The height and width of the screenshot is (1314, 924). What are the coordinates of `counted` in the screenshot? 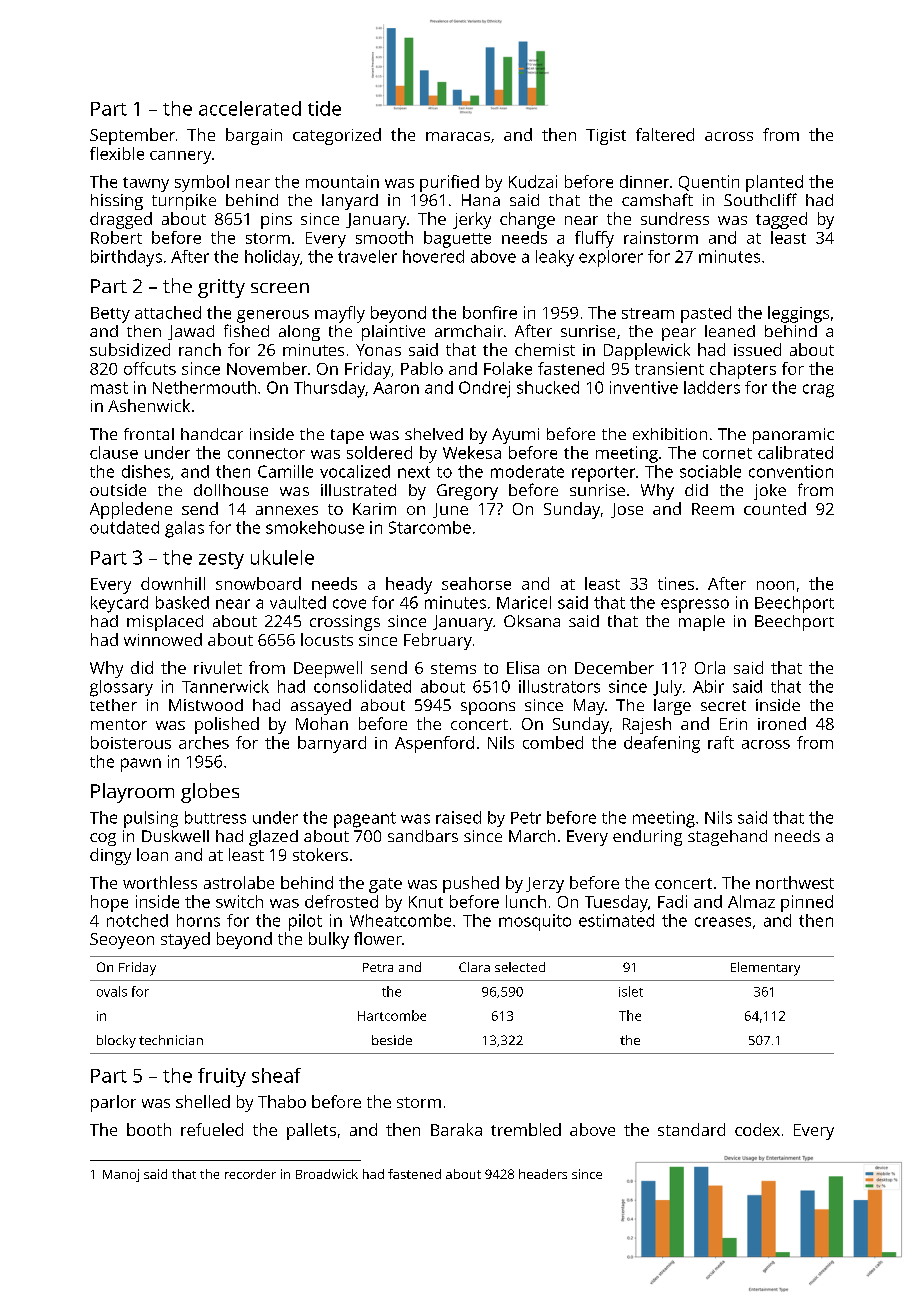 It's located at (775, 508).
